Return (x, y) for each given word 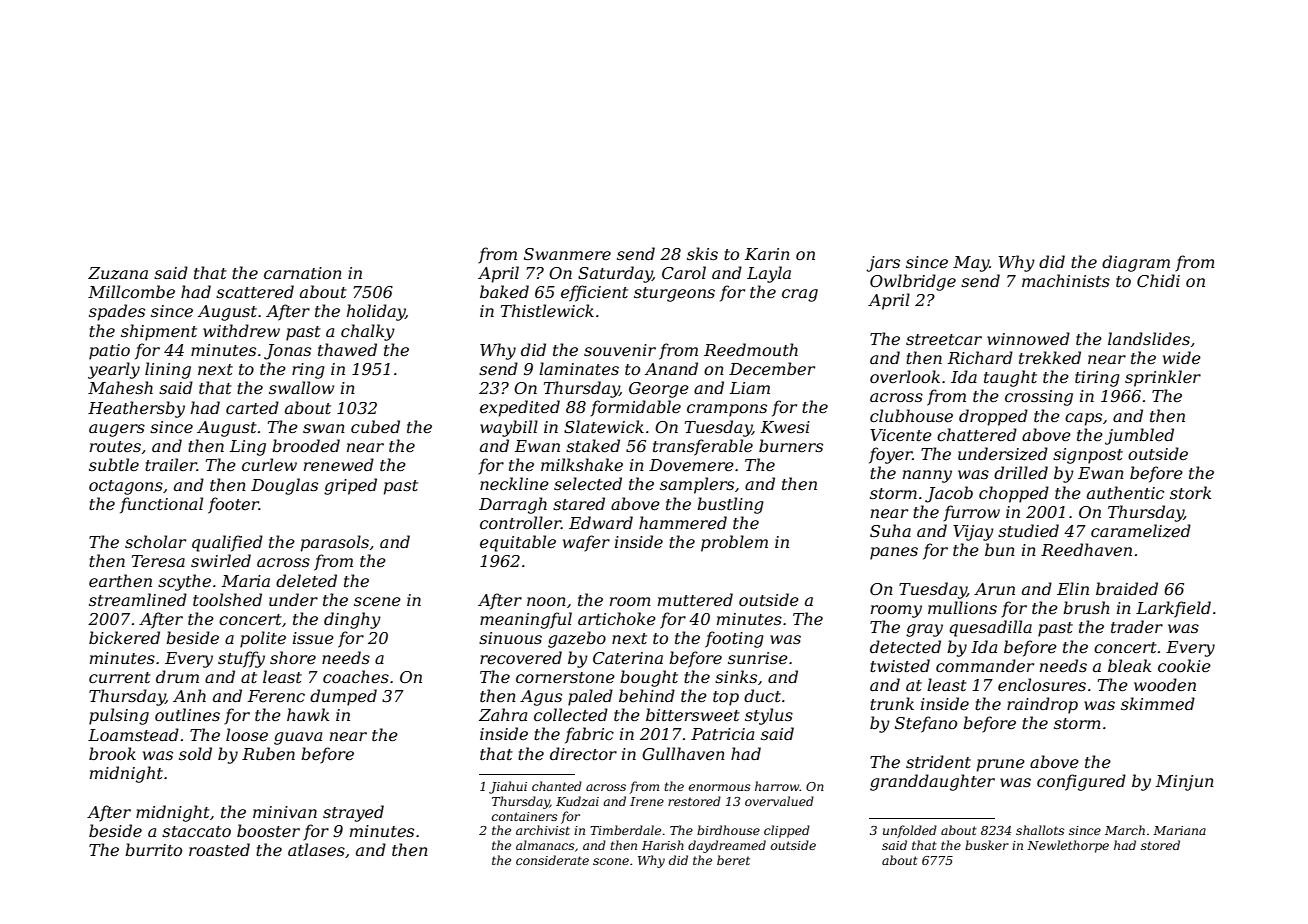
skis (702, 253)
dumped (343, 697)
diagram (1136, 263)
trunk (892, 703)
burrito (153, 849)
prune (1001, 765)
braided (1127, 588)
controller (520, 522)
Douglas (284, 486)
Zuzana (118, 273)
